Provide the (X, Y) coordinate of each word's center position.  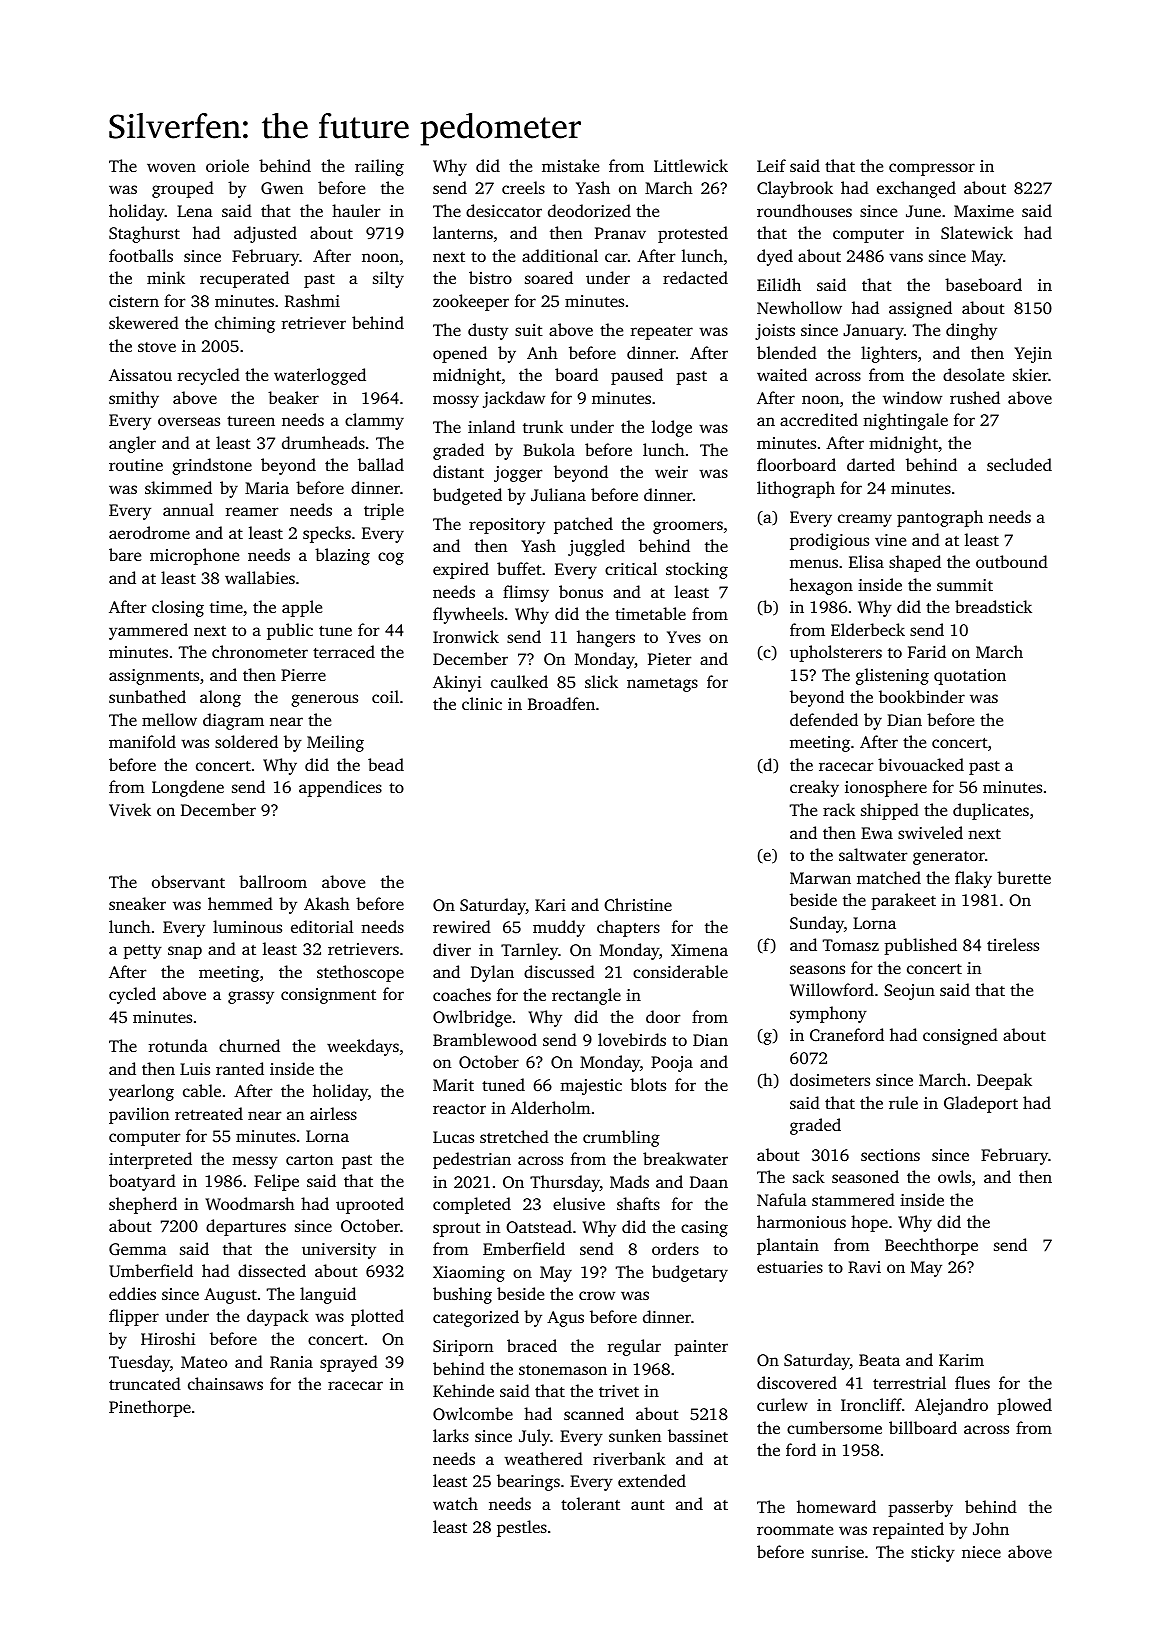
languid (328, 1295)
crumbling (621, 1138)
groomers (688, 527)
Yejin (1033, 355)
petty (142, 952)
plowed (1024, 1406)
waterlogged (320, 376)
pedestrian (472, 1160)
